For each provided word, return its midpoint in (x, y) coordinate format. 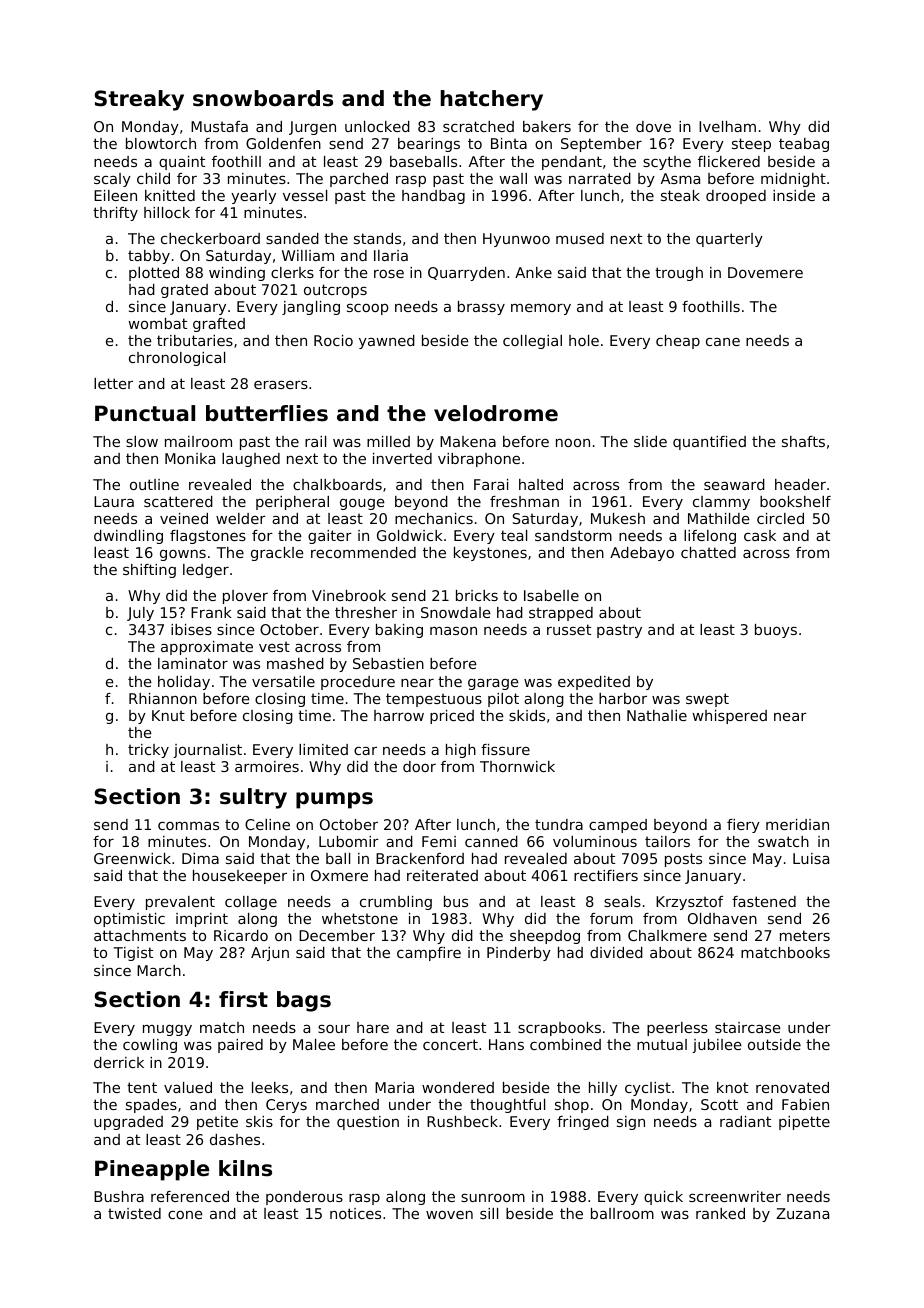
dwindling (128, 537)
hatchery (492, 100)
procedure (358, 683)
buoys (776, 631)
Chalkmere (667, 935)
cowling (150, 1046)
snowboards (263, 98)
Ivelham (727, 126)
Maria (394, 1087)
